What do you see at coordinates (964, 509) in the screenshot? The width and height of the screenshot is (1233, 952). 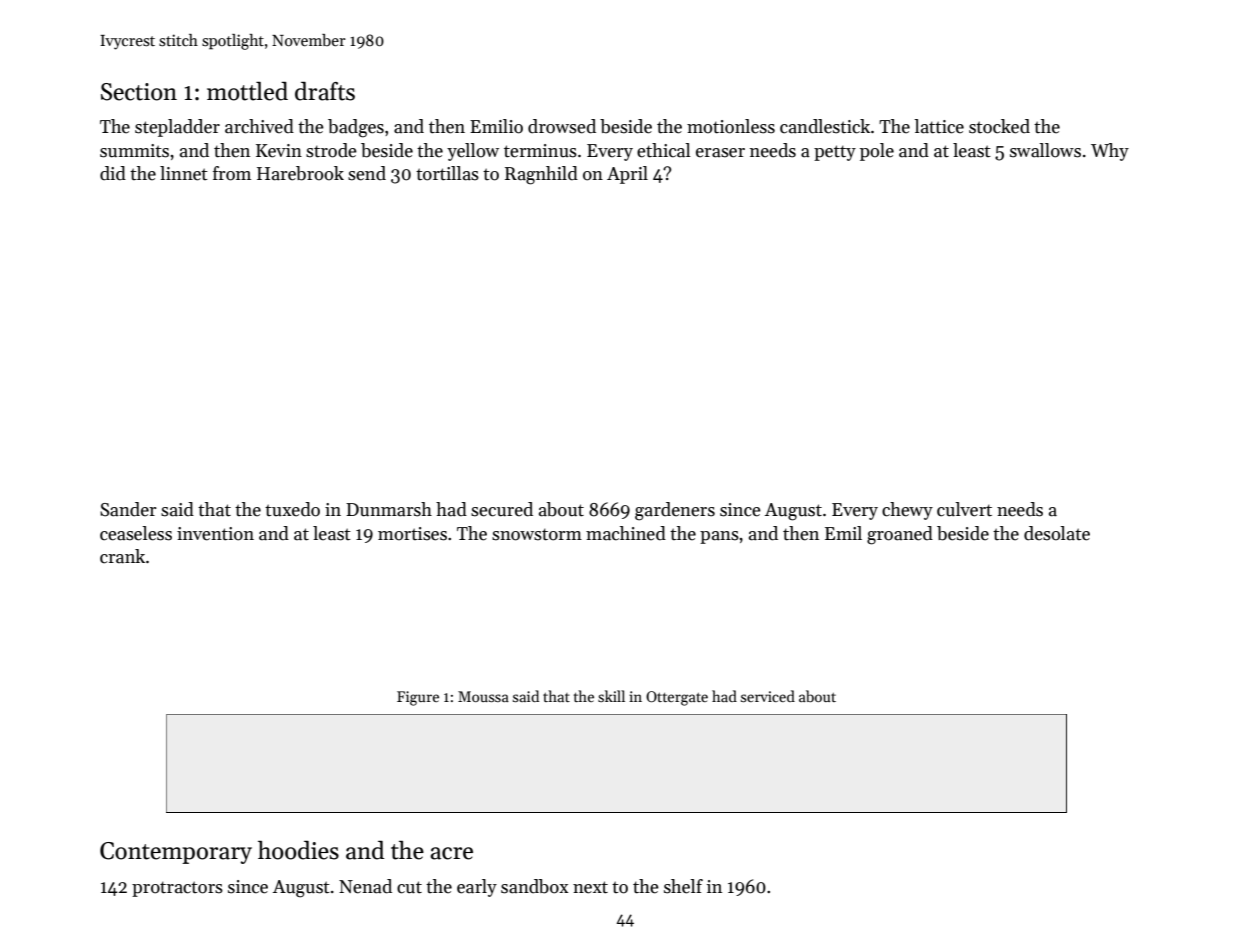 I see `culvert` at bounding box center [964, 509].
